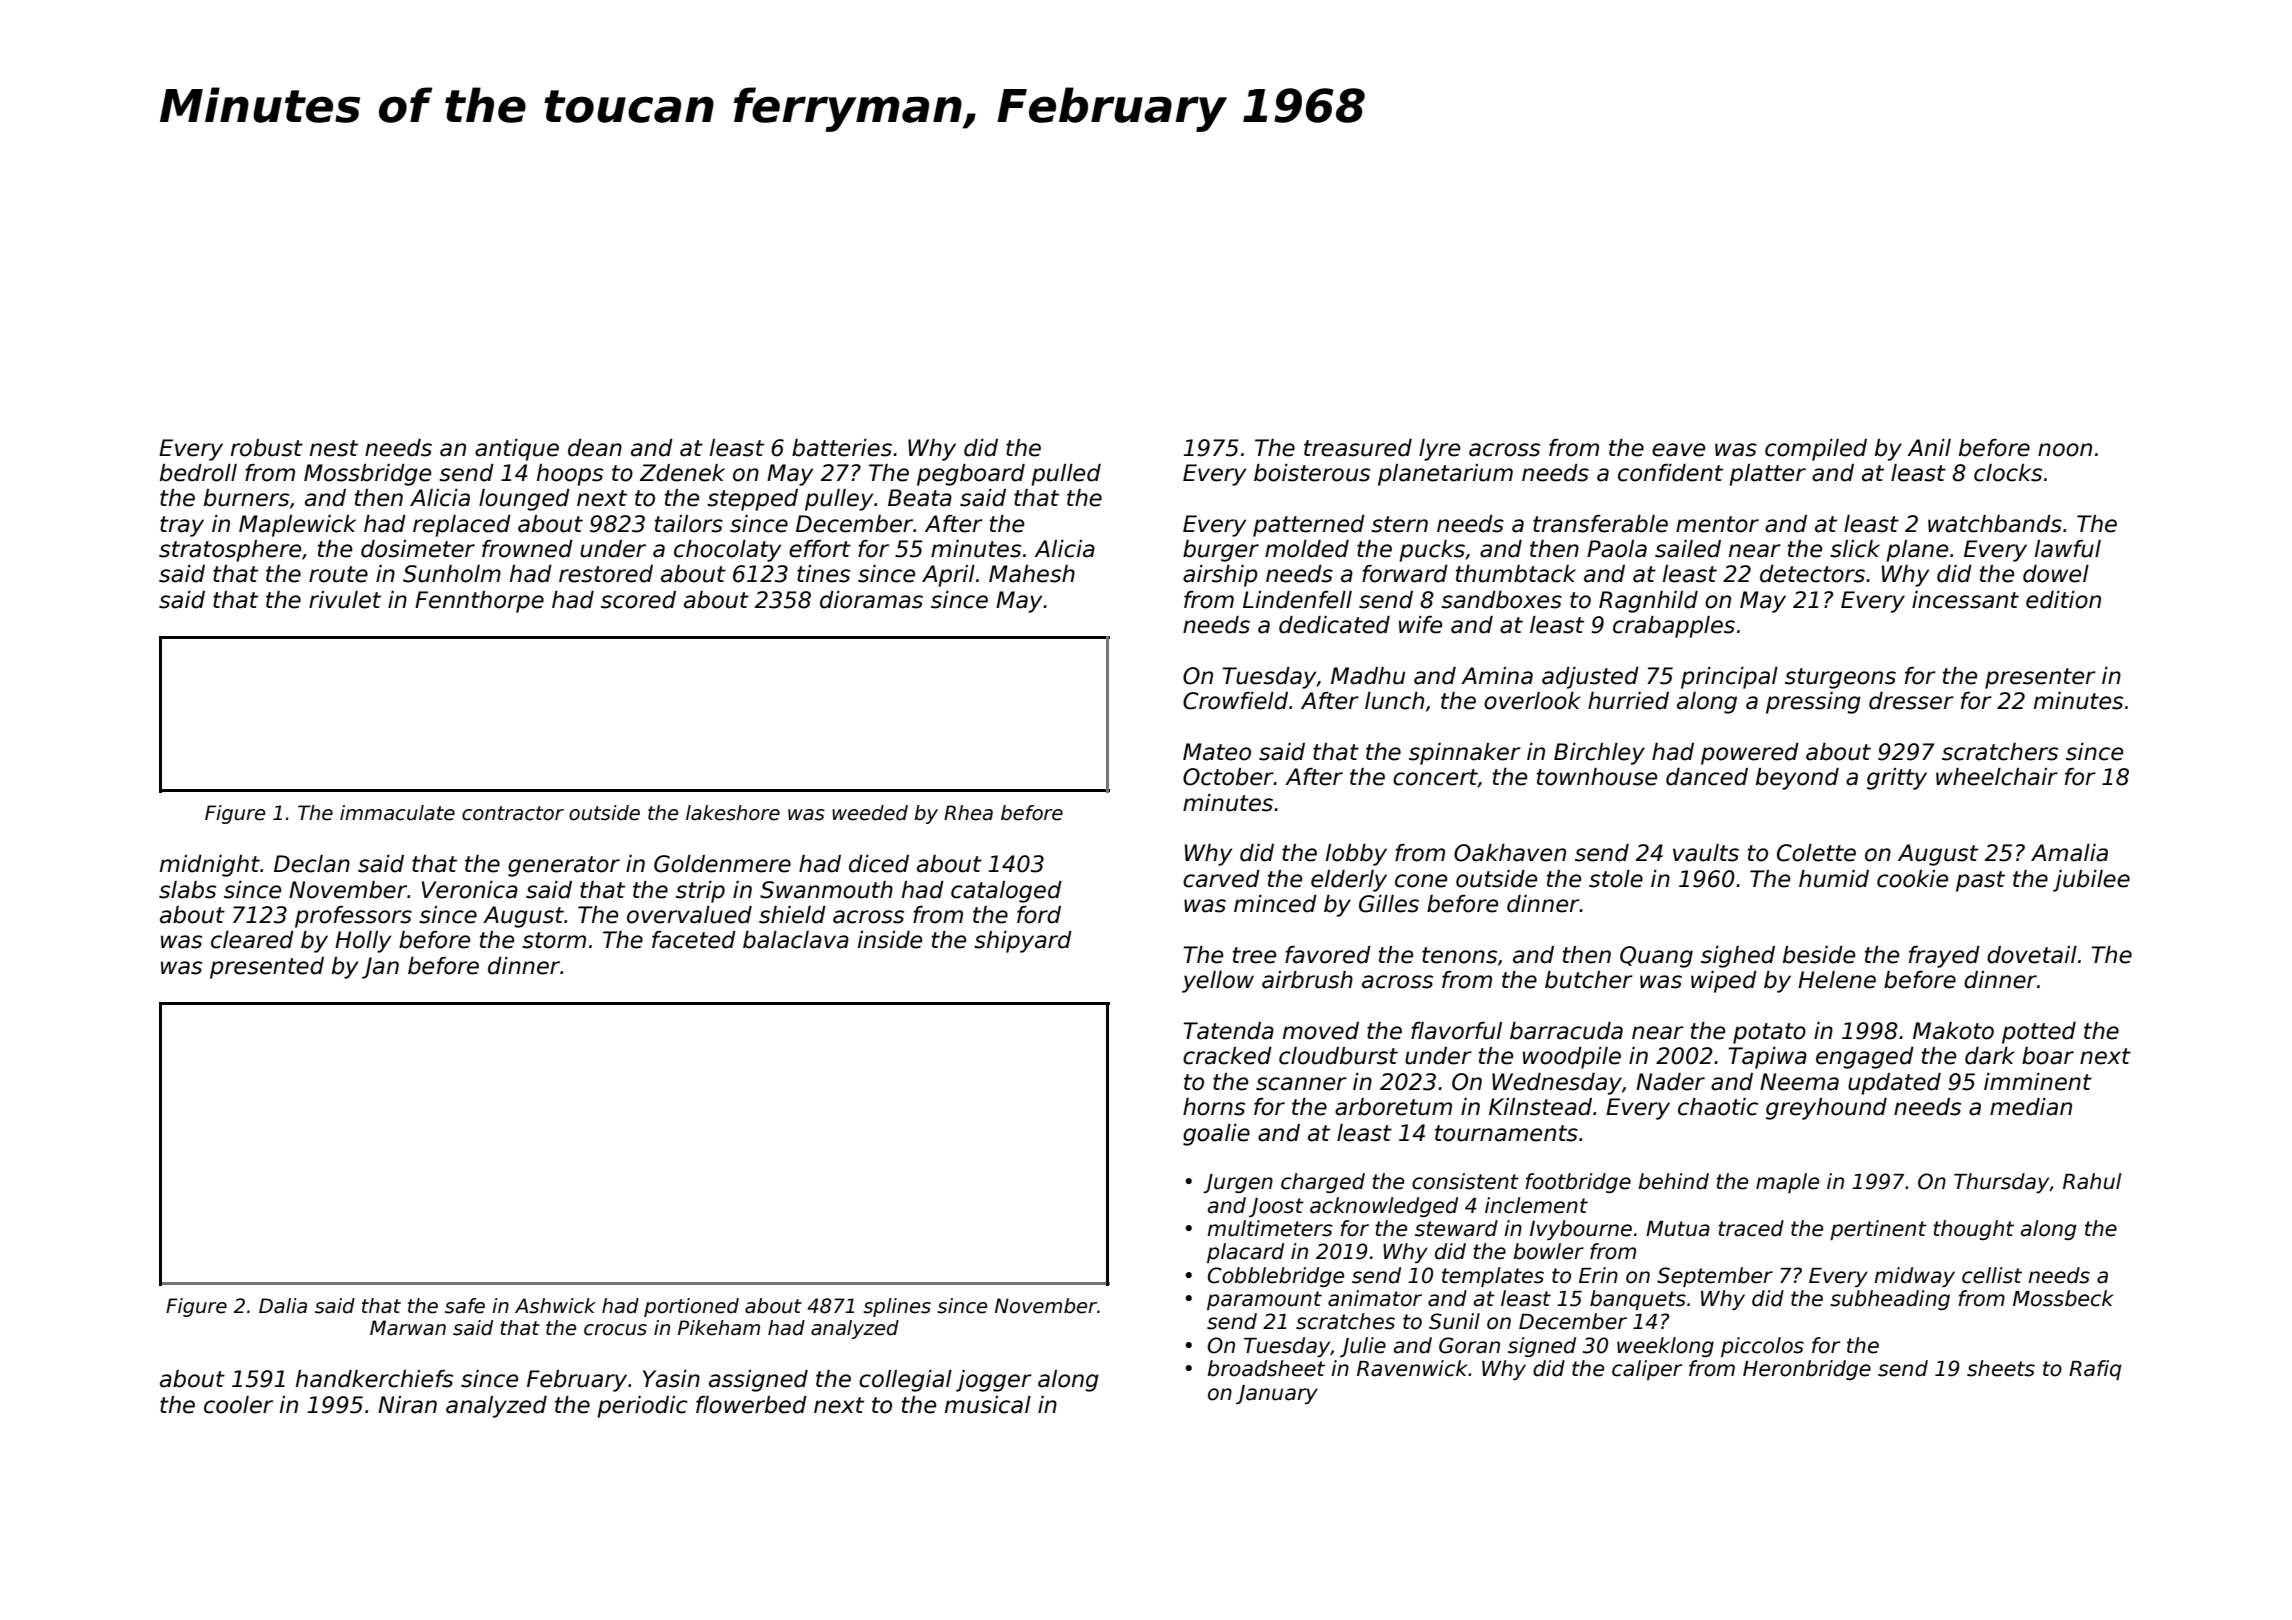  I want to click on incessant, so click(1965, 600).
